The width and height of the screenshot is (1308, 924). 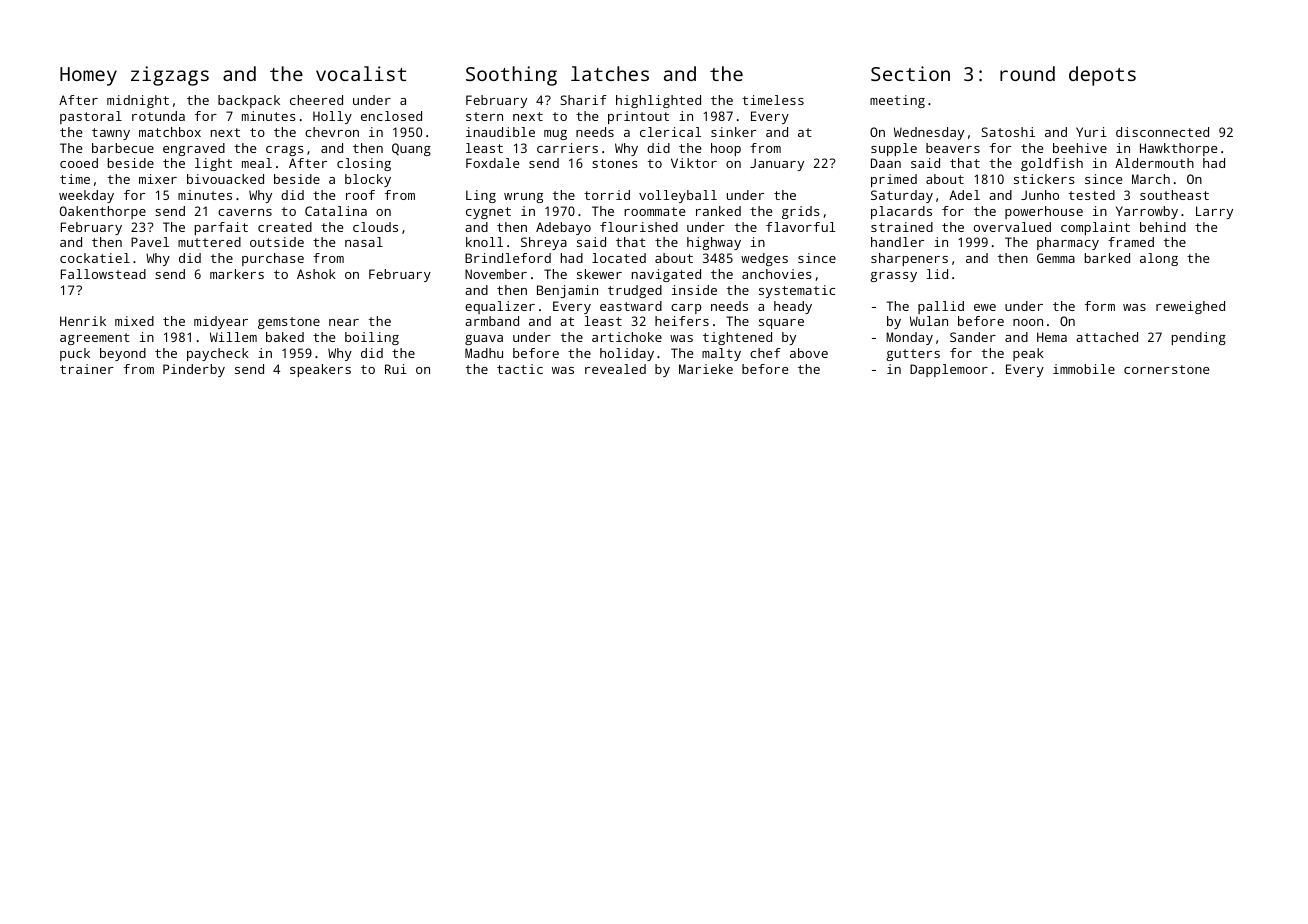 What do you see at coordinates (615, 163) in the screenshot?
I see `stones` at bounding box center [615, 163].
